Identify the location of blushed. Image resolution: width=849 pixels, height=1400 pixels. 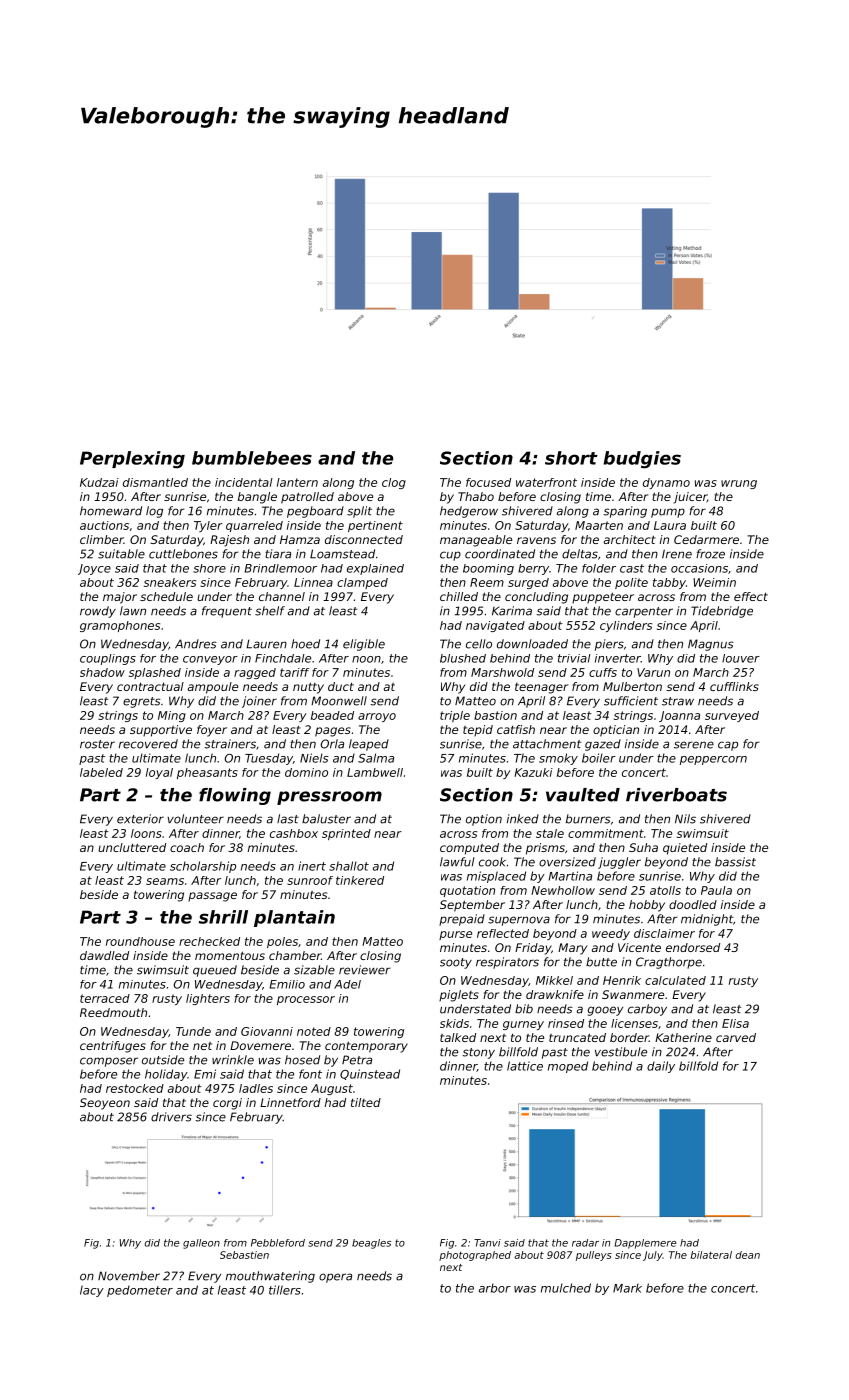
(463, 658).
